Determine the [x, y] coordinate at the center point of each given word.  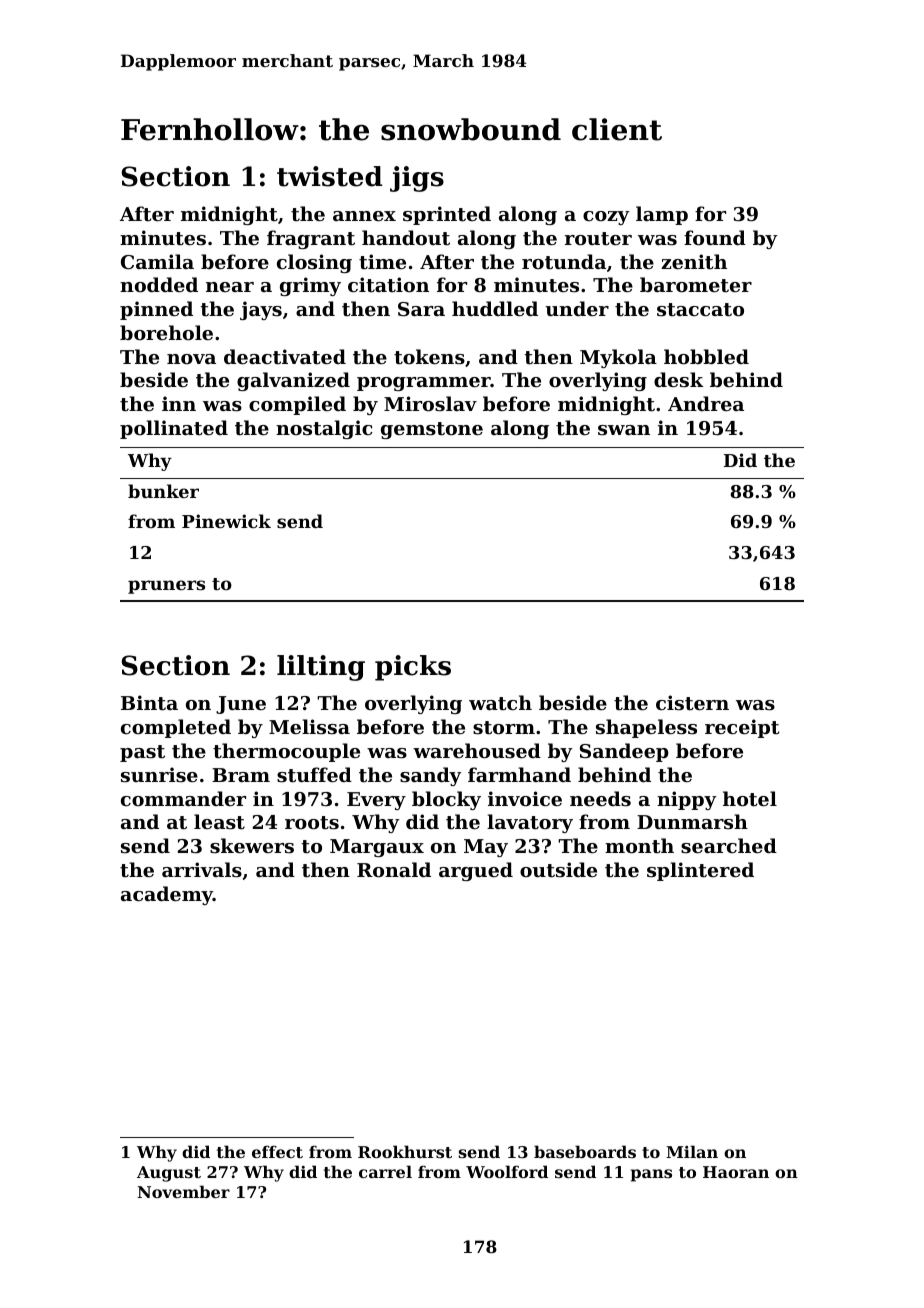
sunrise [159, 774]
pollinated [174, 429]
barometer [696, 285]
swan [624, 430]
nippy [686, 800]
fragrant [311, 239]
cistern [692, 702]
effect [277, 1152]
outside [558, 870]
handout [406, 238]
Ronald [394, 869]
